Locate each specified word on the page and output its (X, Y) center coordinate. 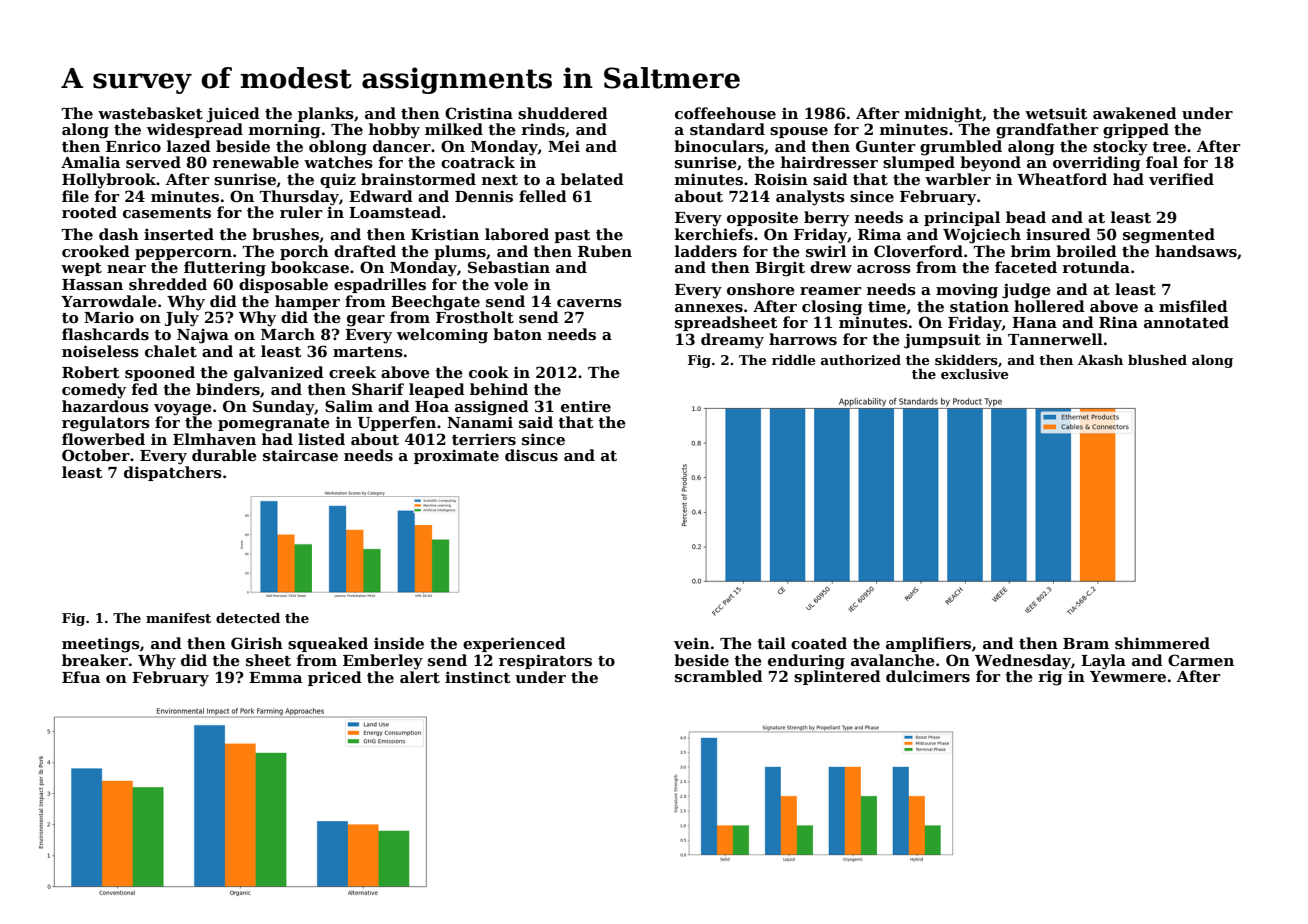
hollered (1049, 306)
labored (517, 234)
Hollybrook (109, 181)
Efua (81, 677)
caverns (589, 303)
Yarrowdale (109, 301)
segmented (1169, 236)
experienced (514, 644)
